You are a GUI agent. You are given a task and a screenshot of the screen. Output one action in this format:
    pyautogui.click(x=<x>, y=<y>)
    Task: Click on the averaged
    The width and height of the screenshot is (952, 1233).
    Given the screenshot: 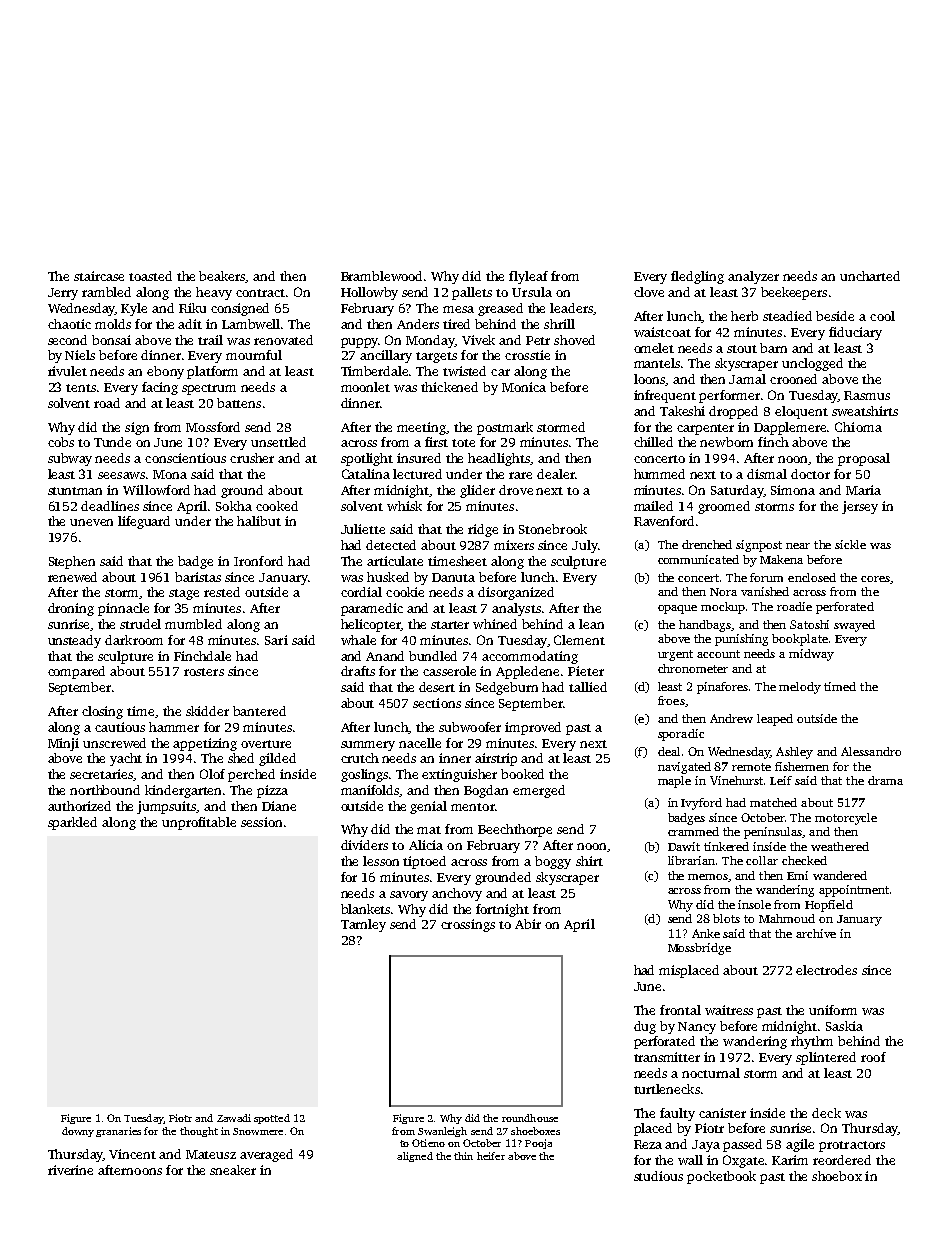 What is the action you would take?
    pyautogui.click(x=266, y=1155)
